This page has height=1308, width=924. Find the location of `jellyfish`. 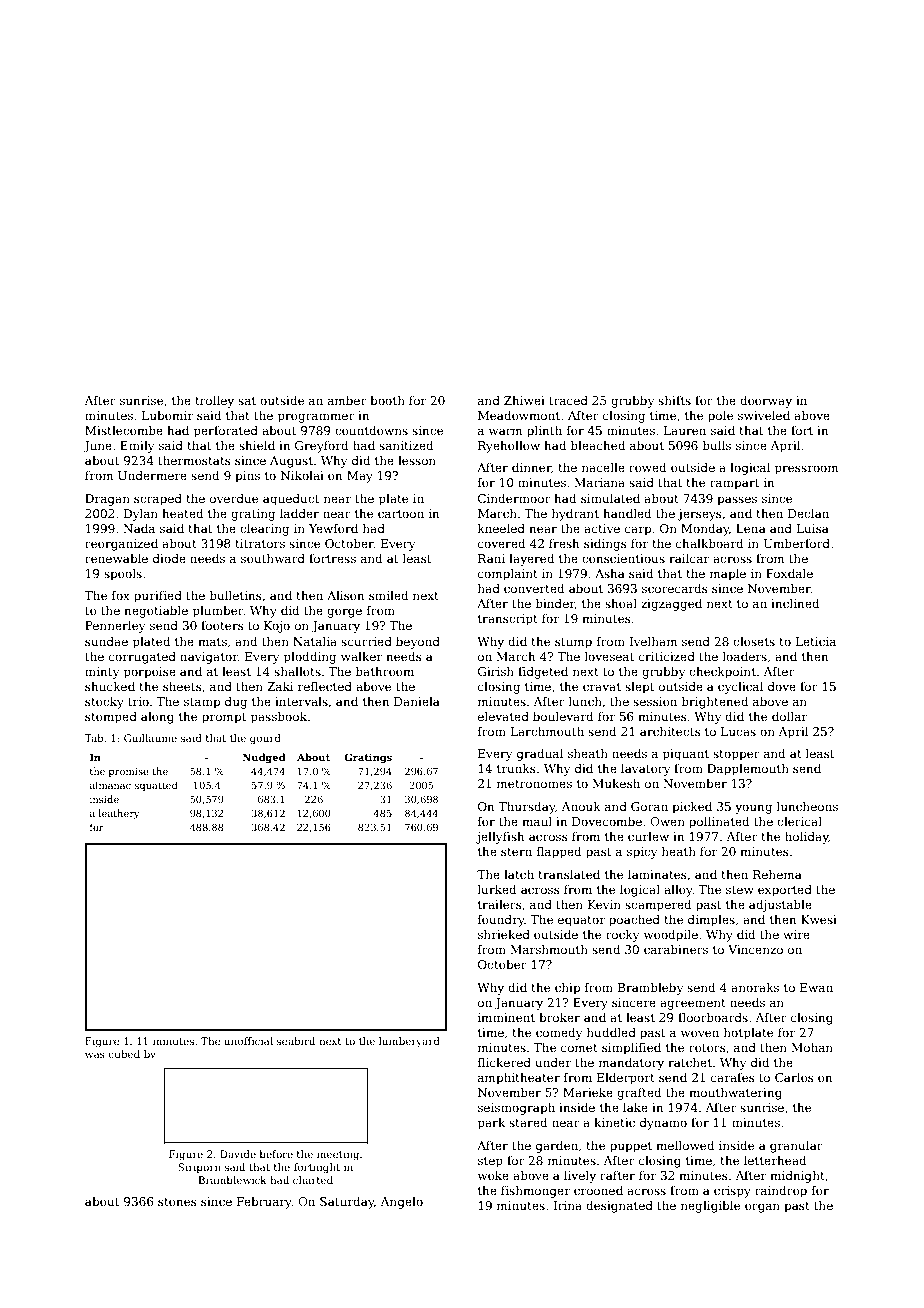

jellyfish is located at coordinates (500, 838).
